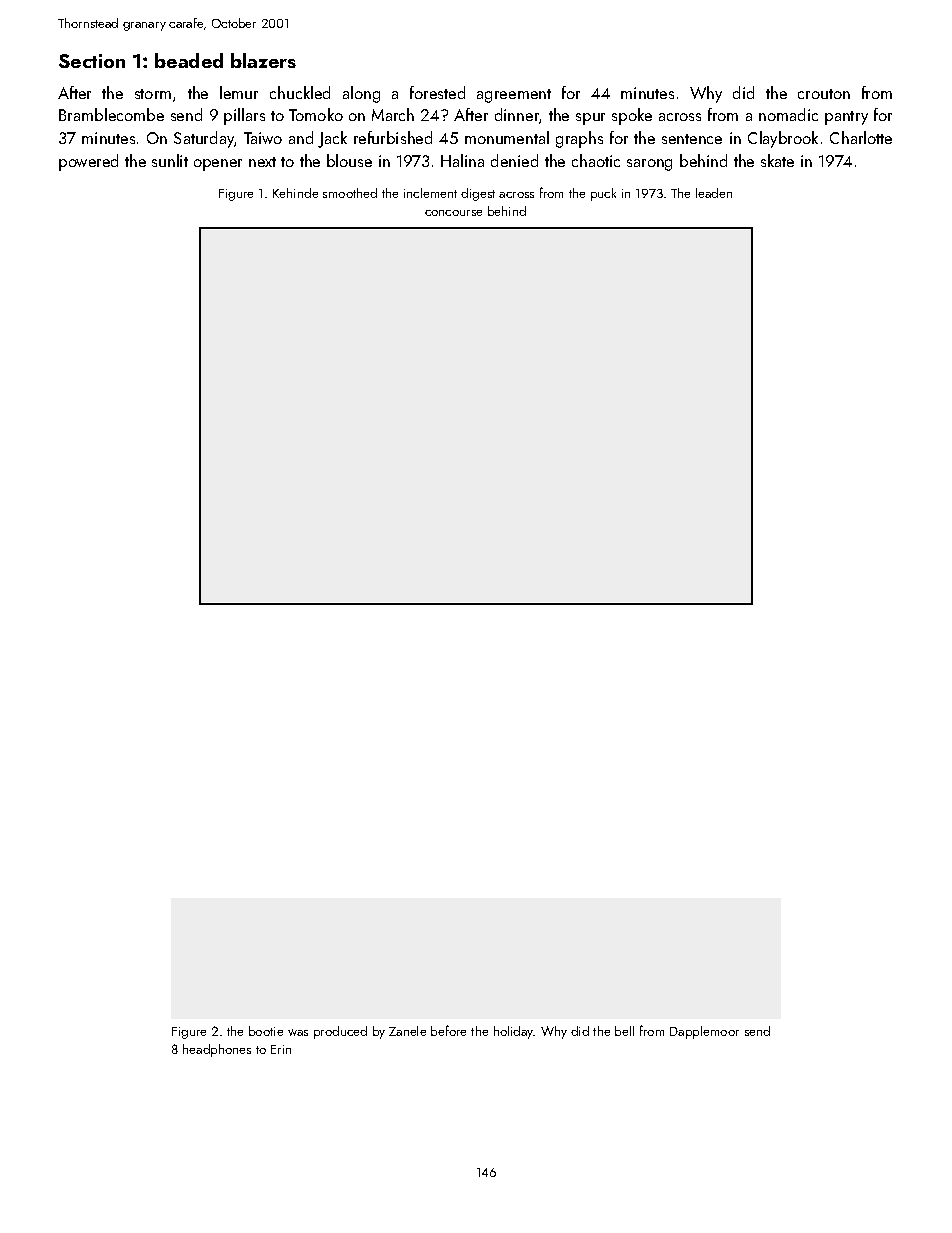 The width and height of the document is (952, 1233). Describe the element at coordinates (824, 94) in the document. I see `crouton` at that location.
